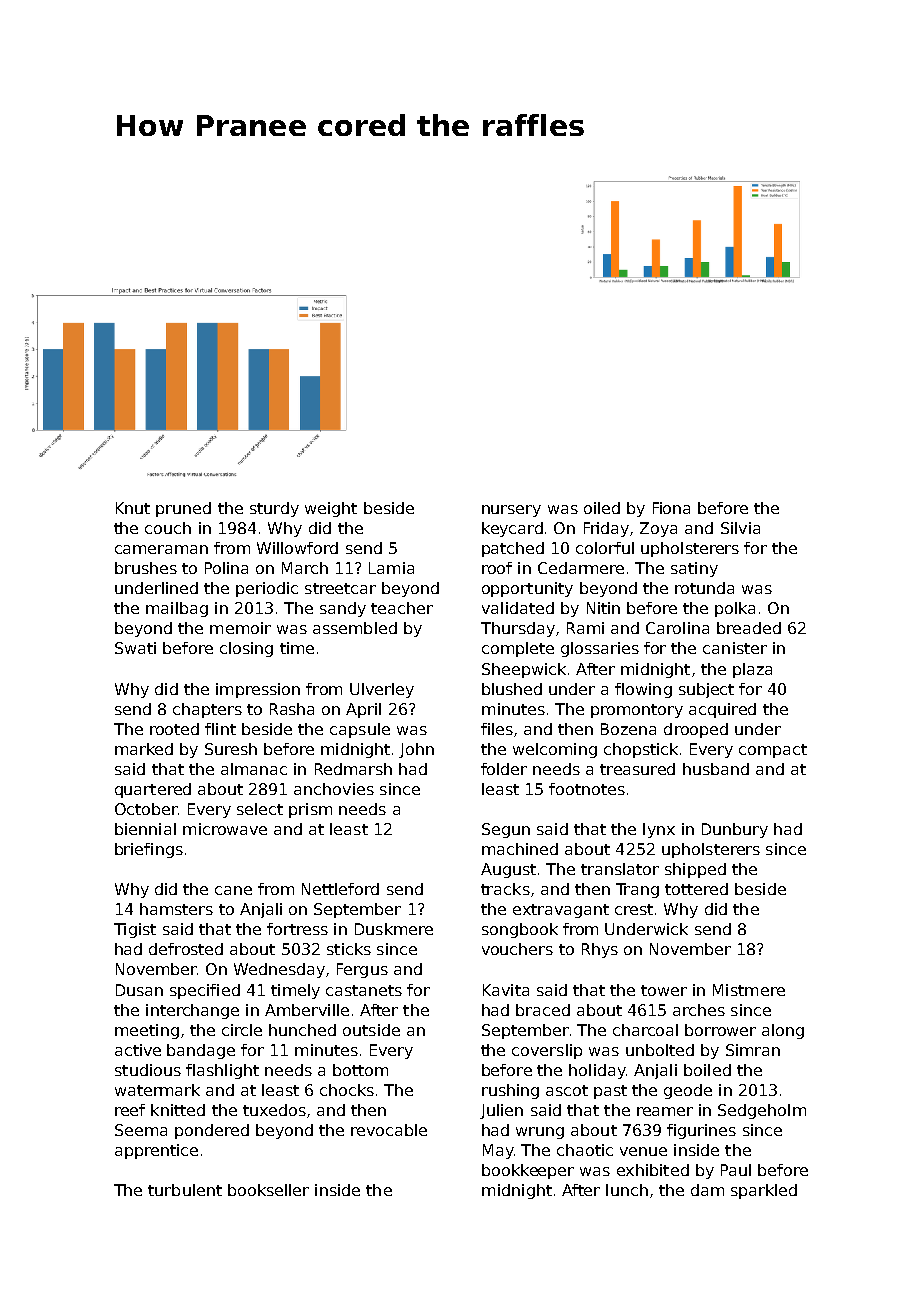 The height and width of the screenshot is (1308, 924). I want to click on blushed, so click(512, 689).
